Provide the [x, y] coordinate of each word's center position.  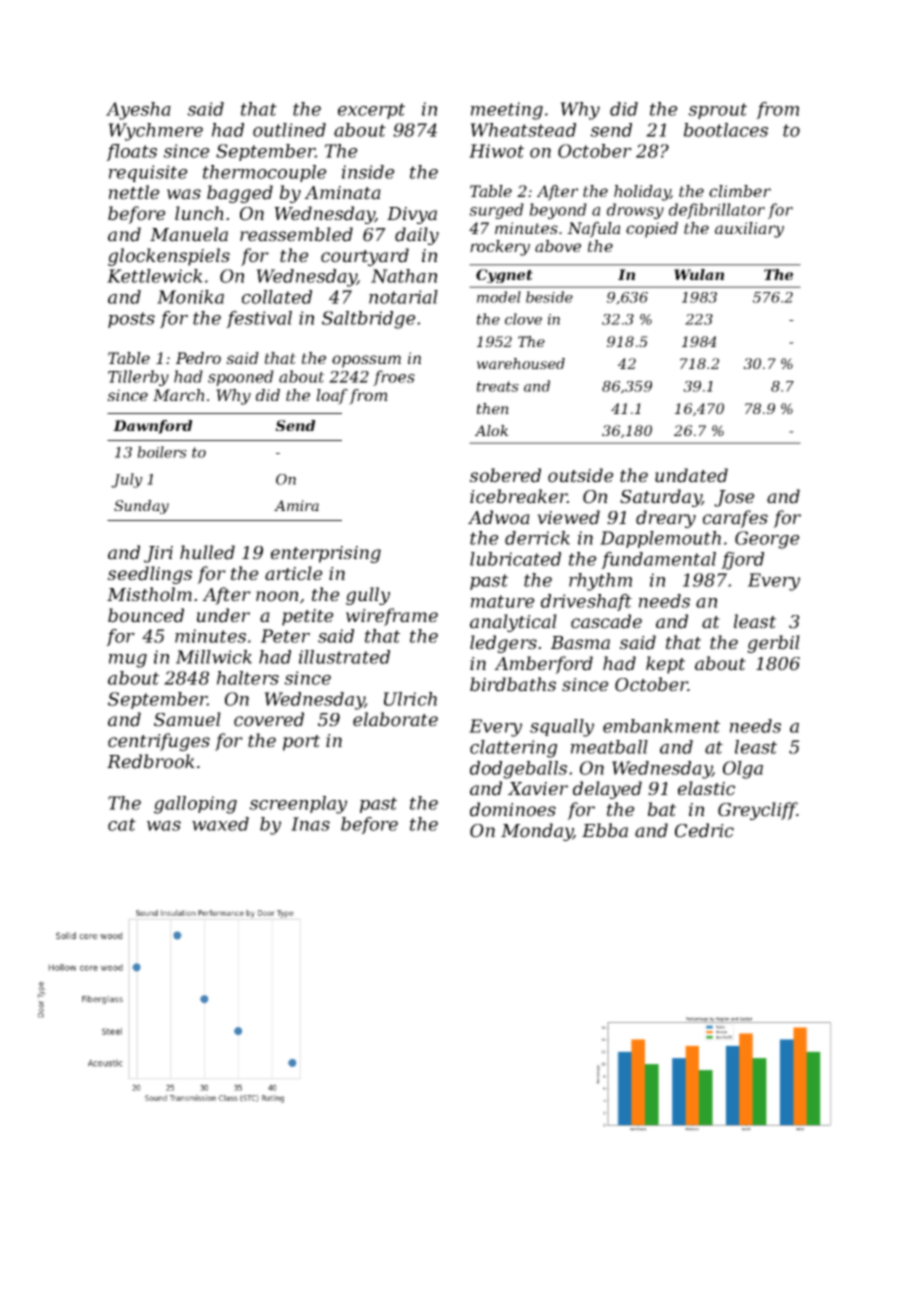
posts [131, 320]
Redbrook [151, 761]
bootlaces [726, 130]
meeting [507, 111]
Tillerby [138, 378]
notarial [403, 297]
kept [665, 665]
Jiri [158, 554]
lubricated [515, 559]
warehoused [521, 363]
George [767, 540]
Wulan [699, 274]
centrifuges [159, 742]
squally [562, 728]
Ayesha [138, 111]
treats [498, 386]
